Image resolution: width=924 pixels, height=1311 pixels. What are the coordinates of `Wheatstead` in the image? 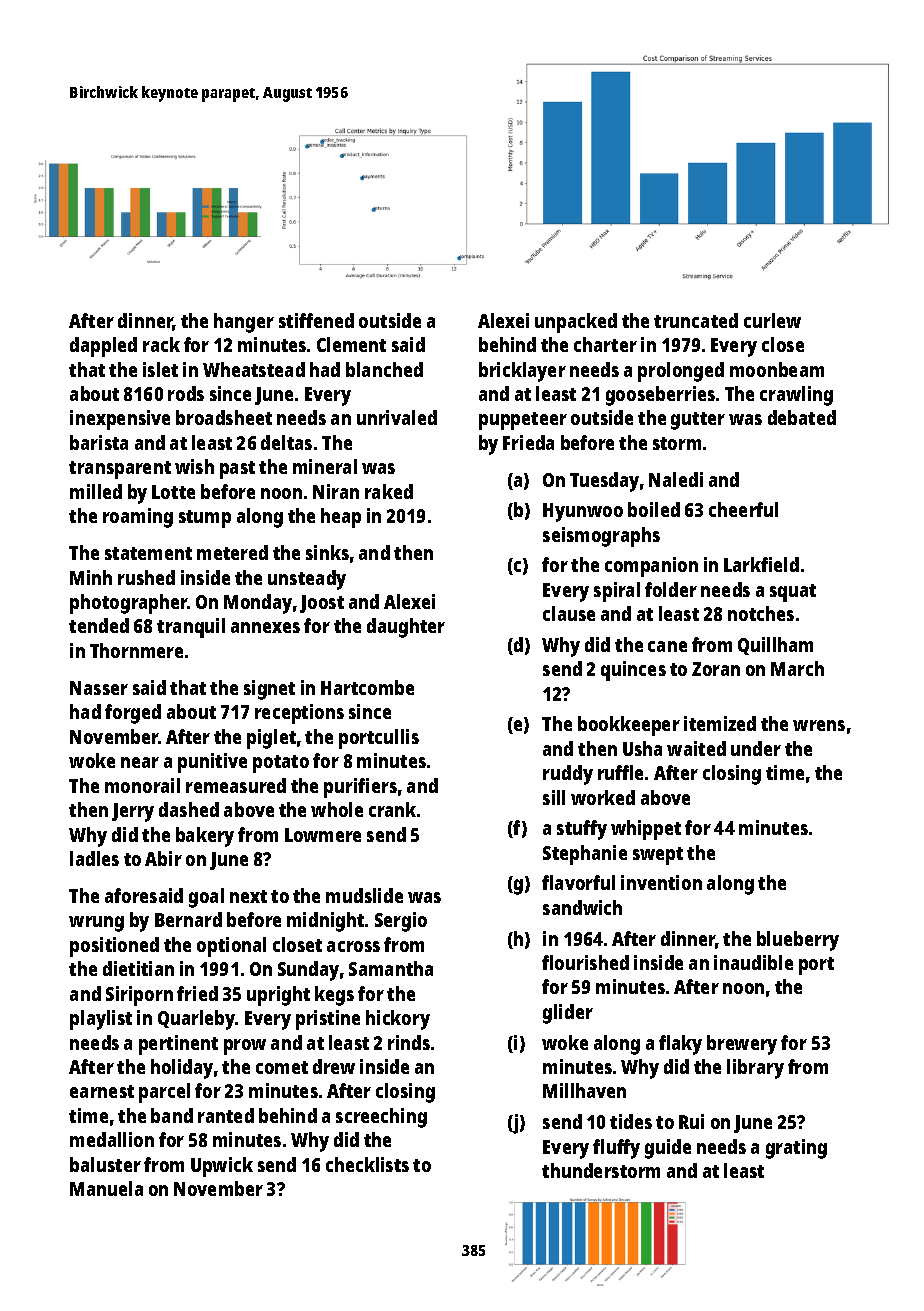 It's located at (254, 369).
